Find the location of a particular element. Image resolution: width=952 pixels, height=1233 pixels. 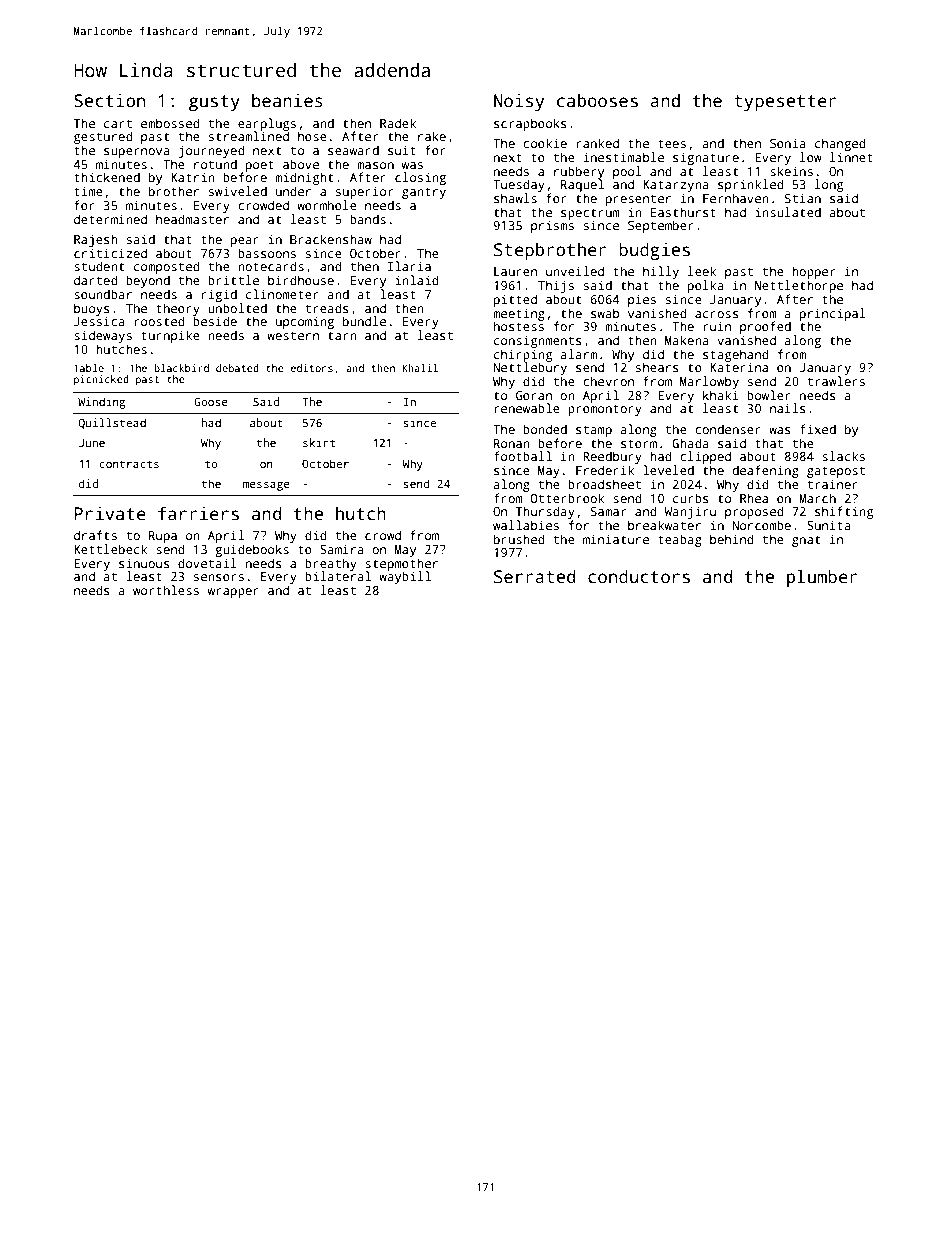

bundle is located at coordinates (364, 321).
